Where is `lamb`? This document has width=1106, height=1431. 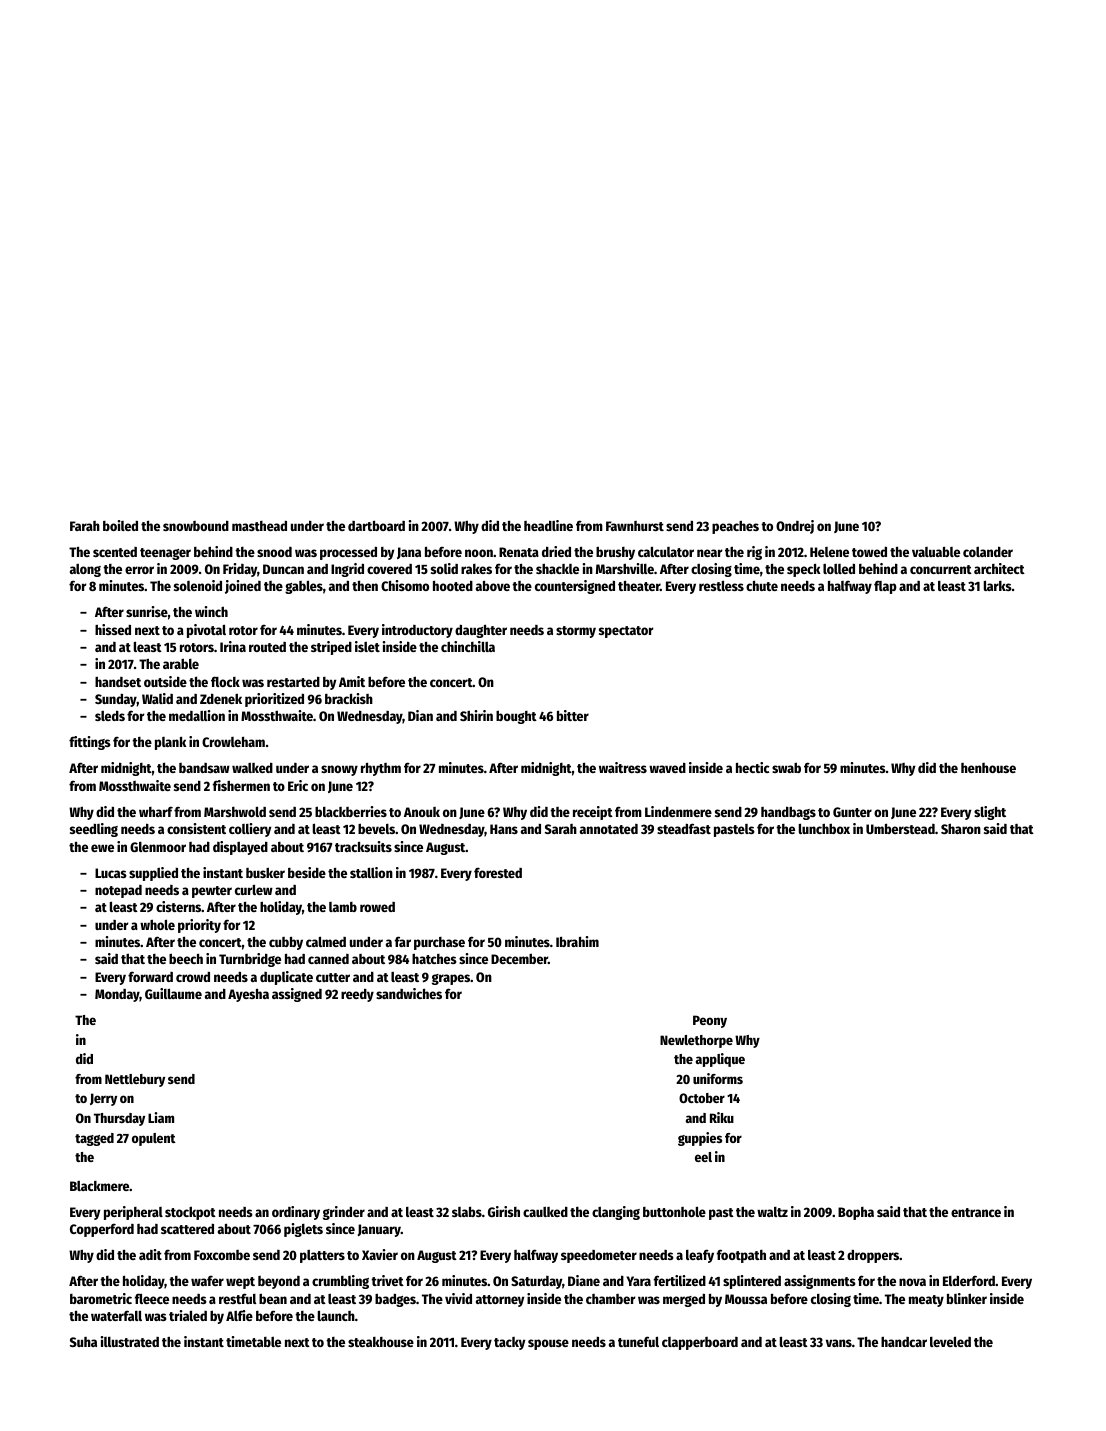
lamb is located at coordinates (343, 907).
